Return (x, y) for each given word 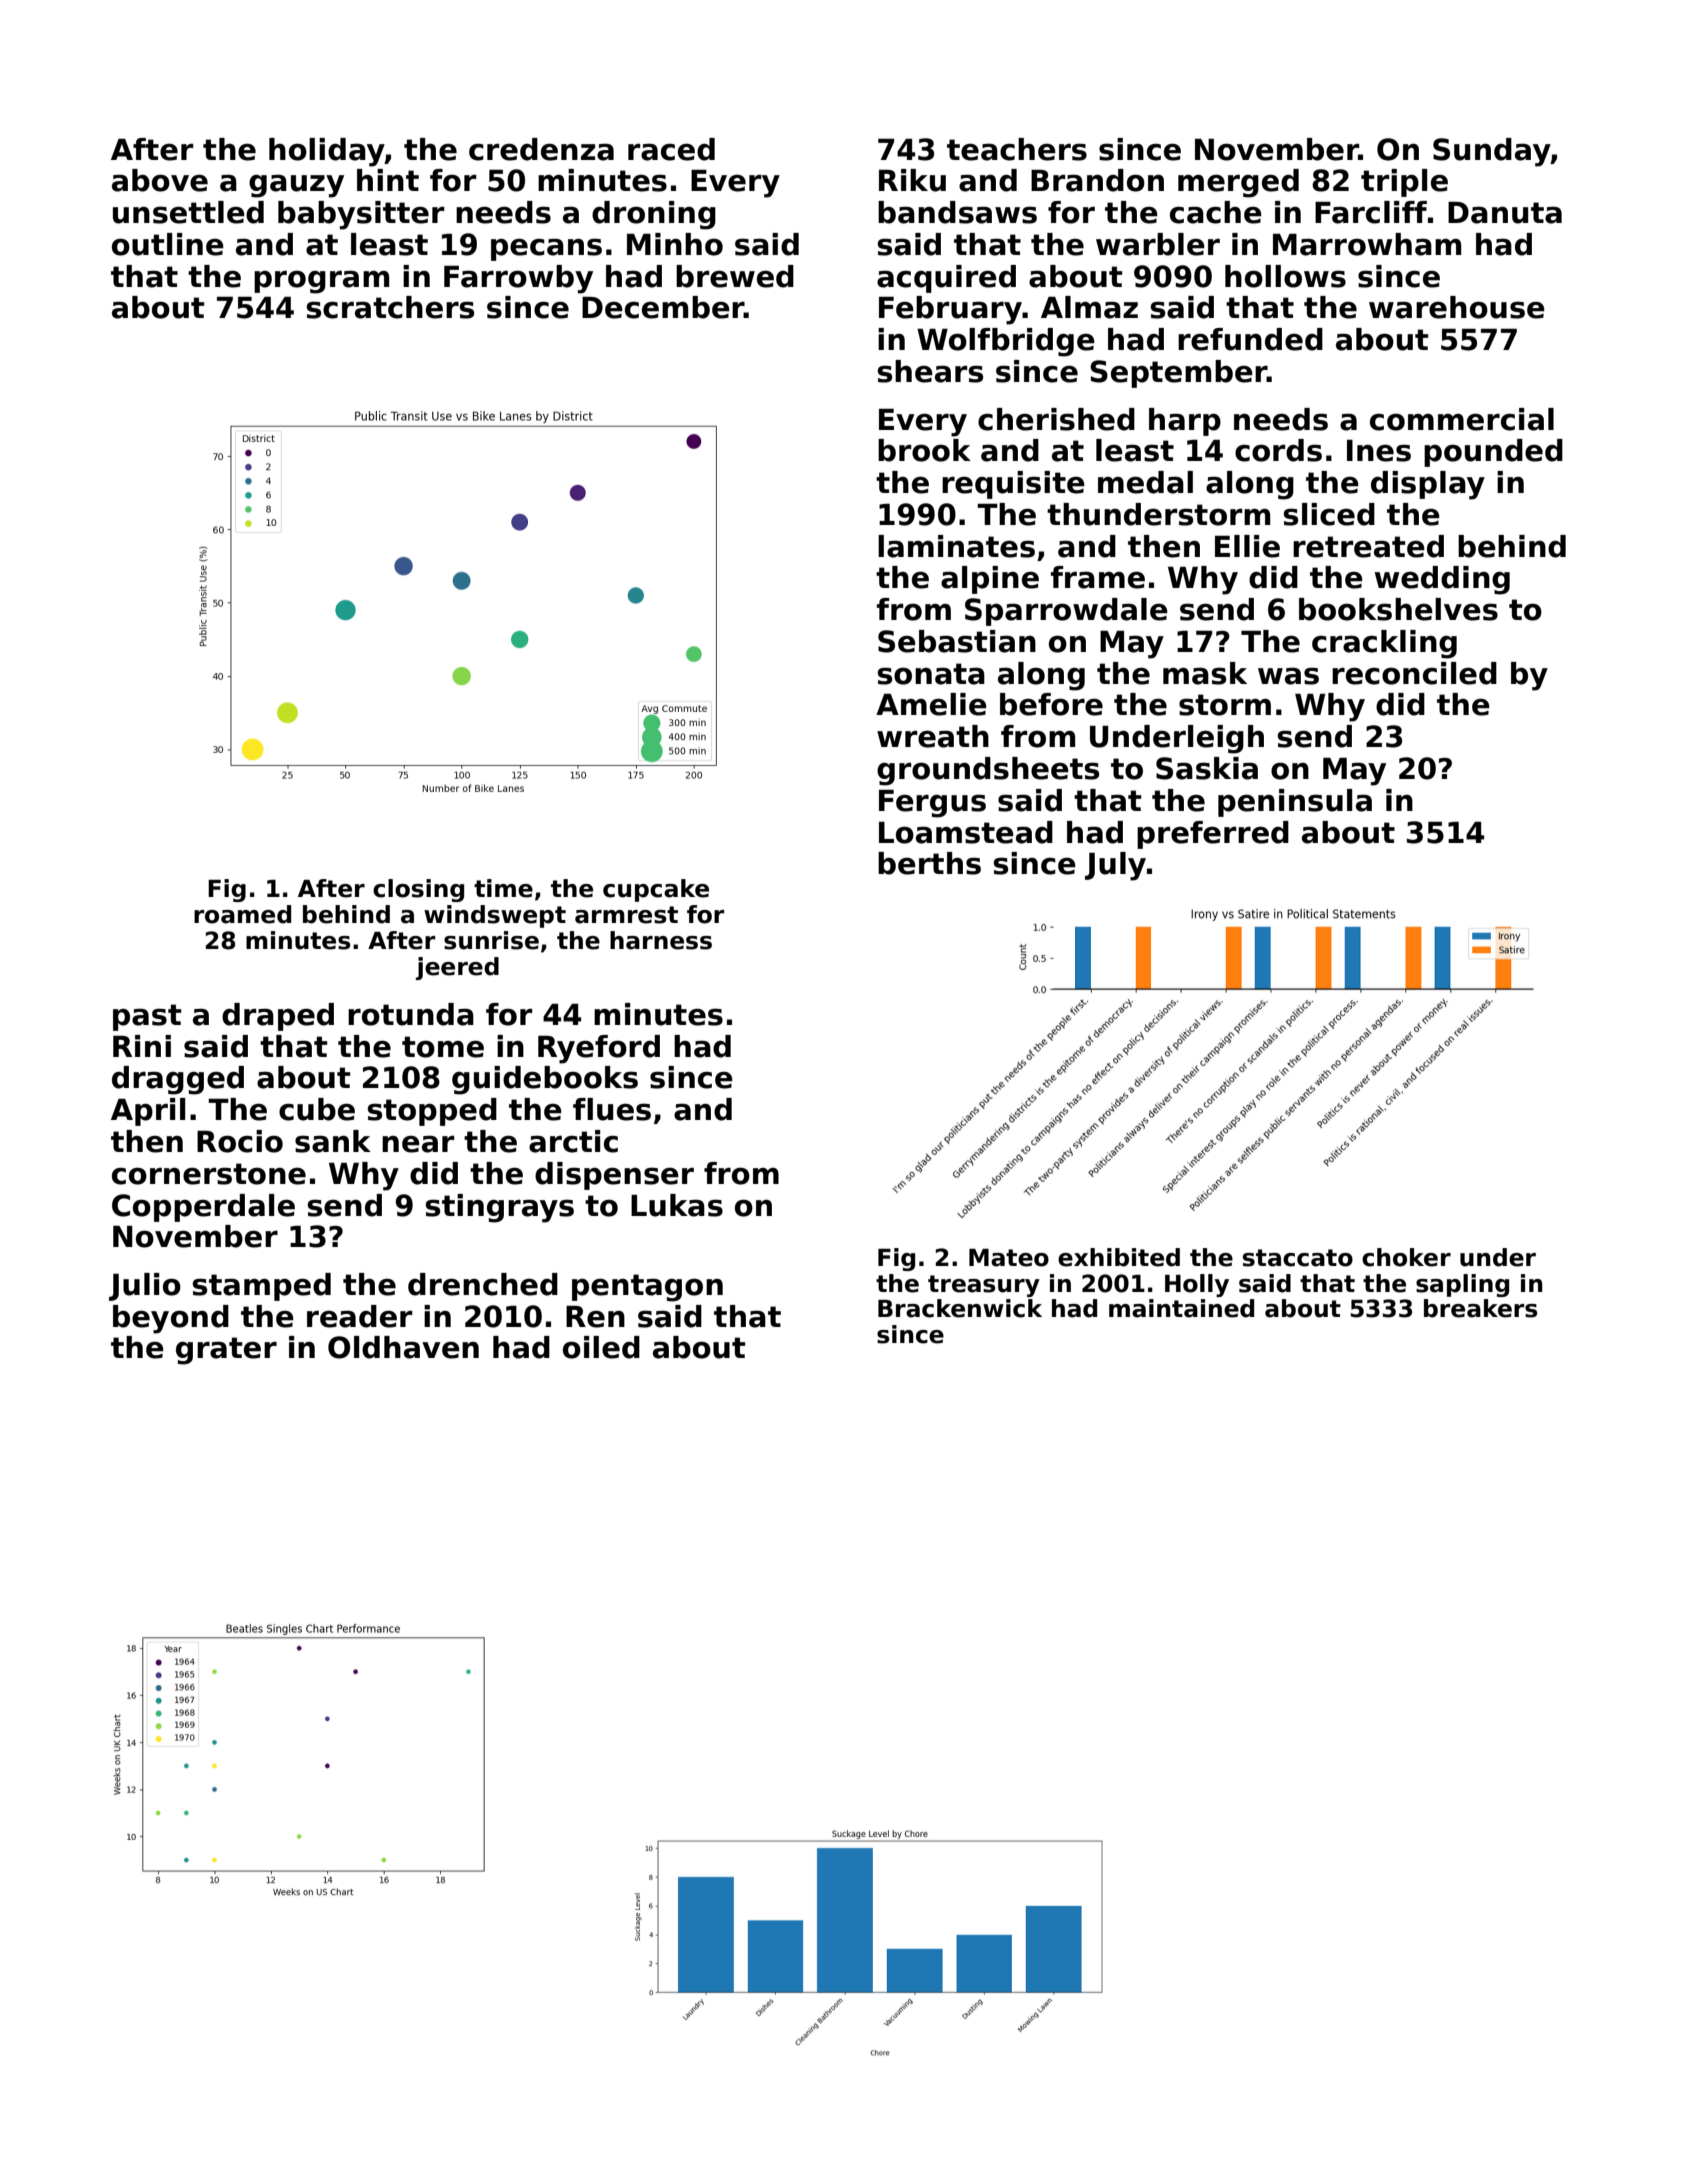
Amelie (931, 704)
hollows (1285, 276)
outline (168, 244)
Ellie (1247, 546)
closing (418, 890)
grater (226, 1351)
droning (654, 215)
